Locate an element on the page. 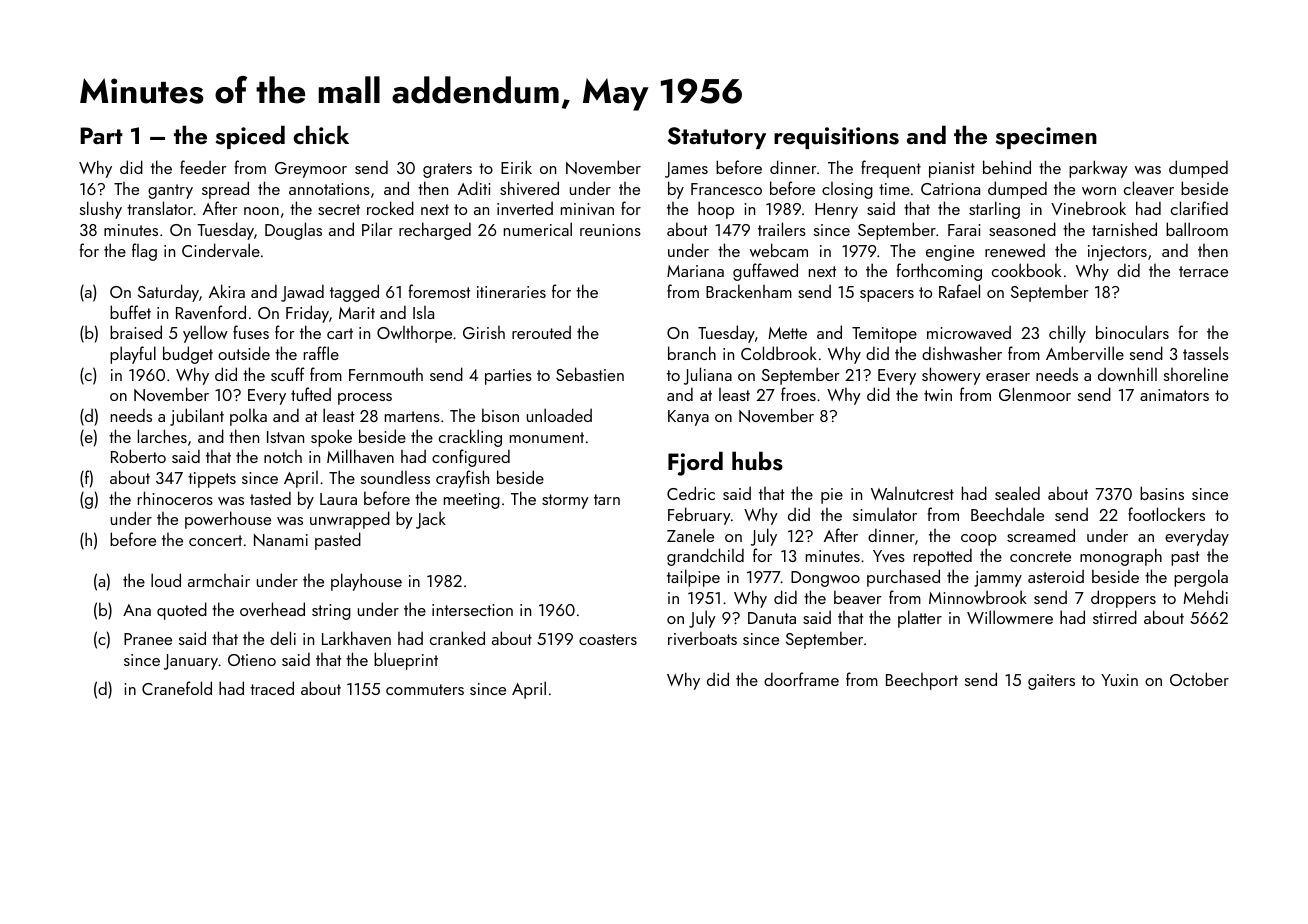  twin is located at coordinates (938, 395).
